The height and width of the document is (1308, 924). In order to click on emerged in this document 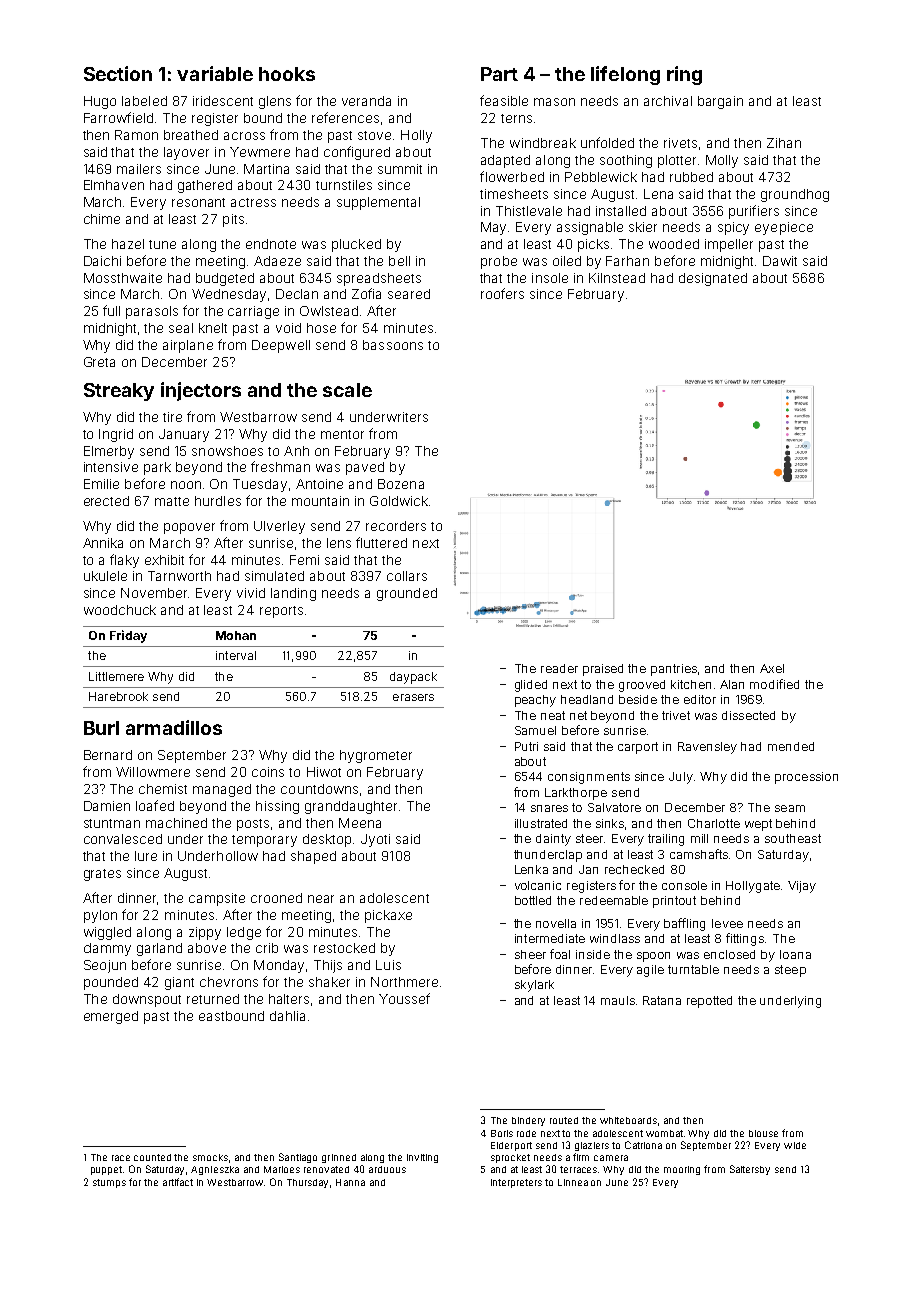, I will do `click(111, 1017)`.
